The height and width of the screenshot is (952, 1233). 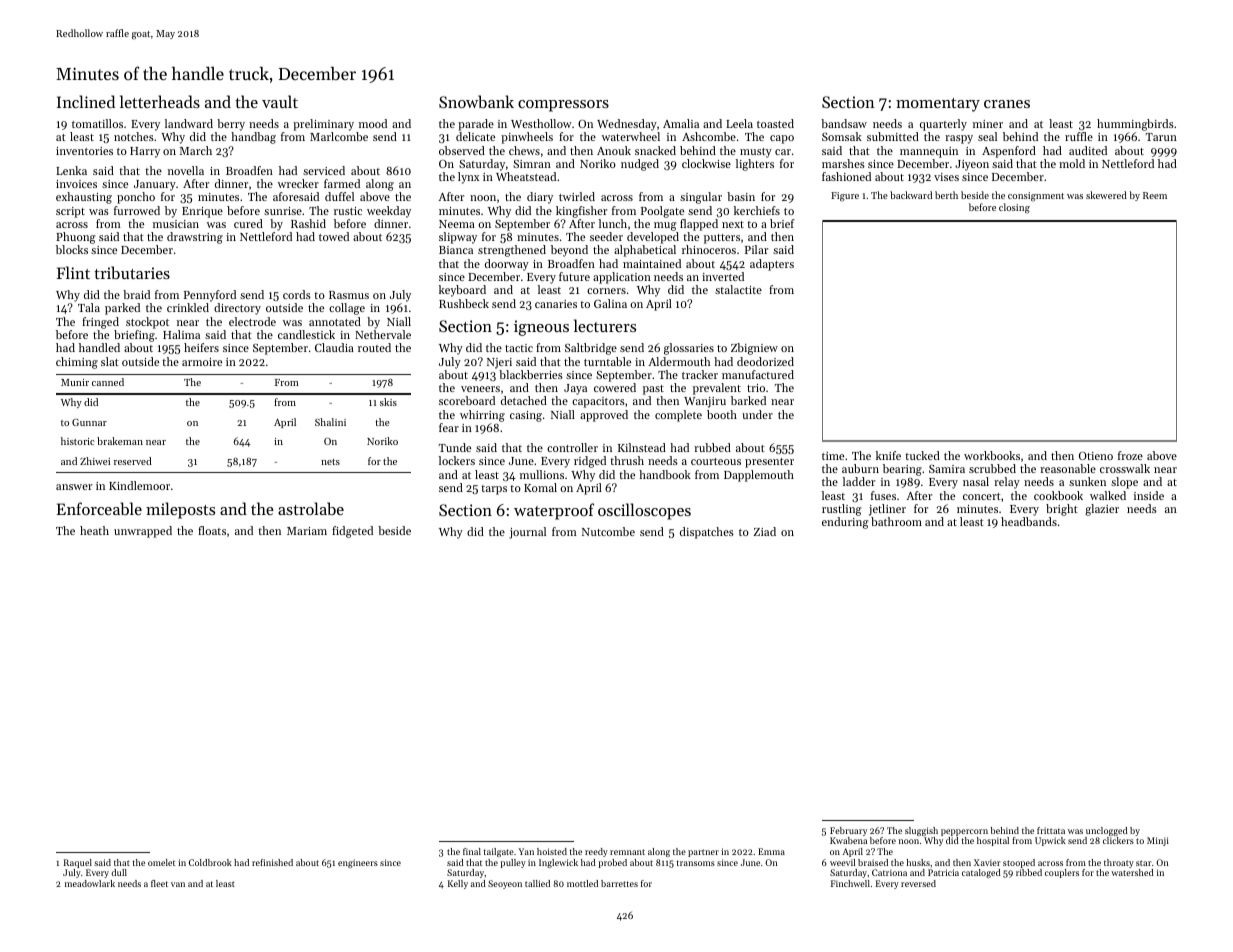 What do you see at coordinates (707, 533) in the screenshot?
I see `dispatches` at bounding box center [707, 533].
